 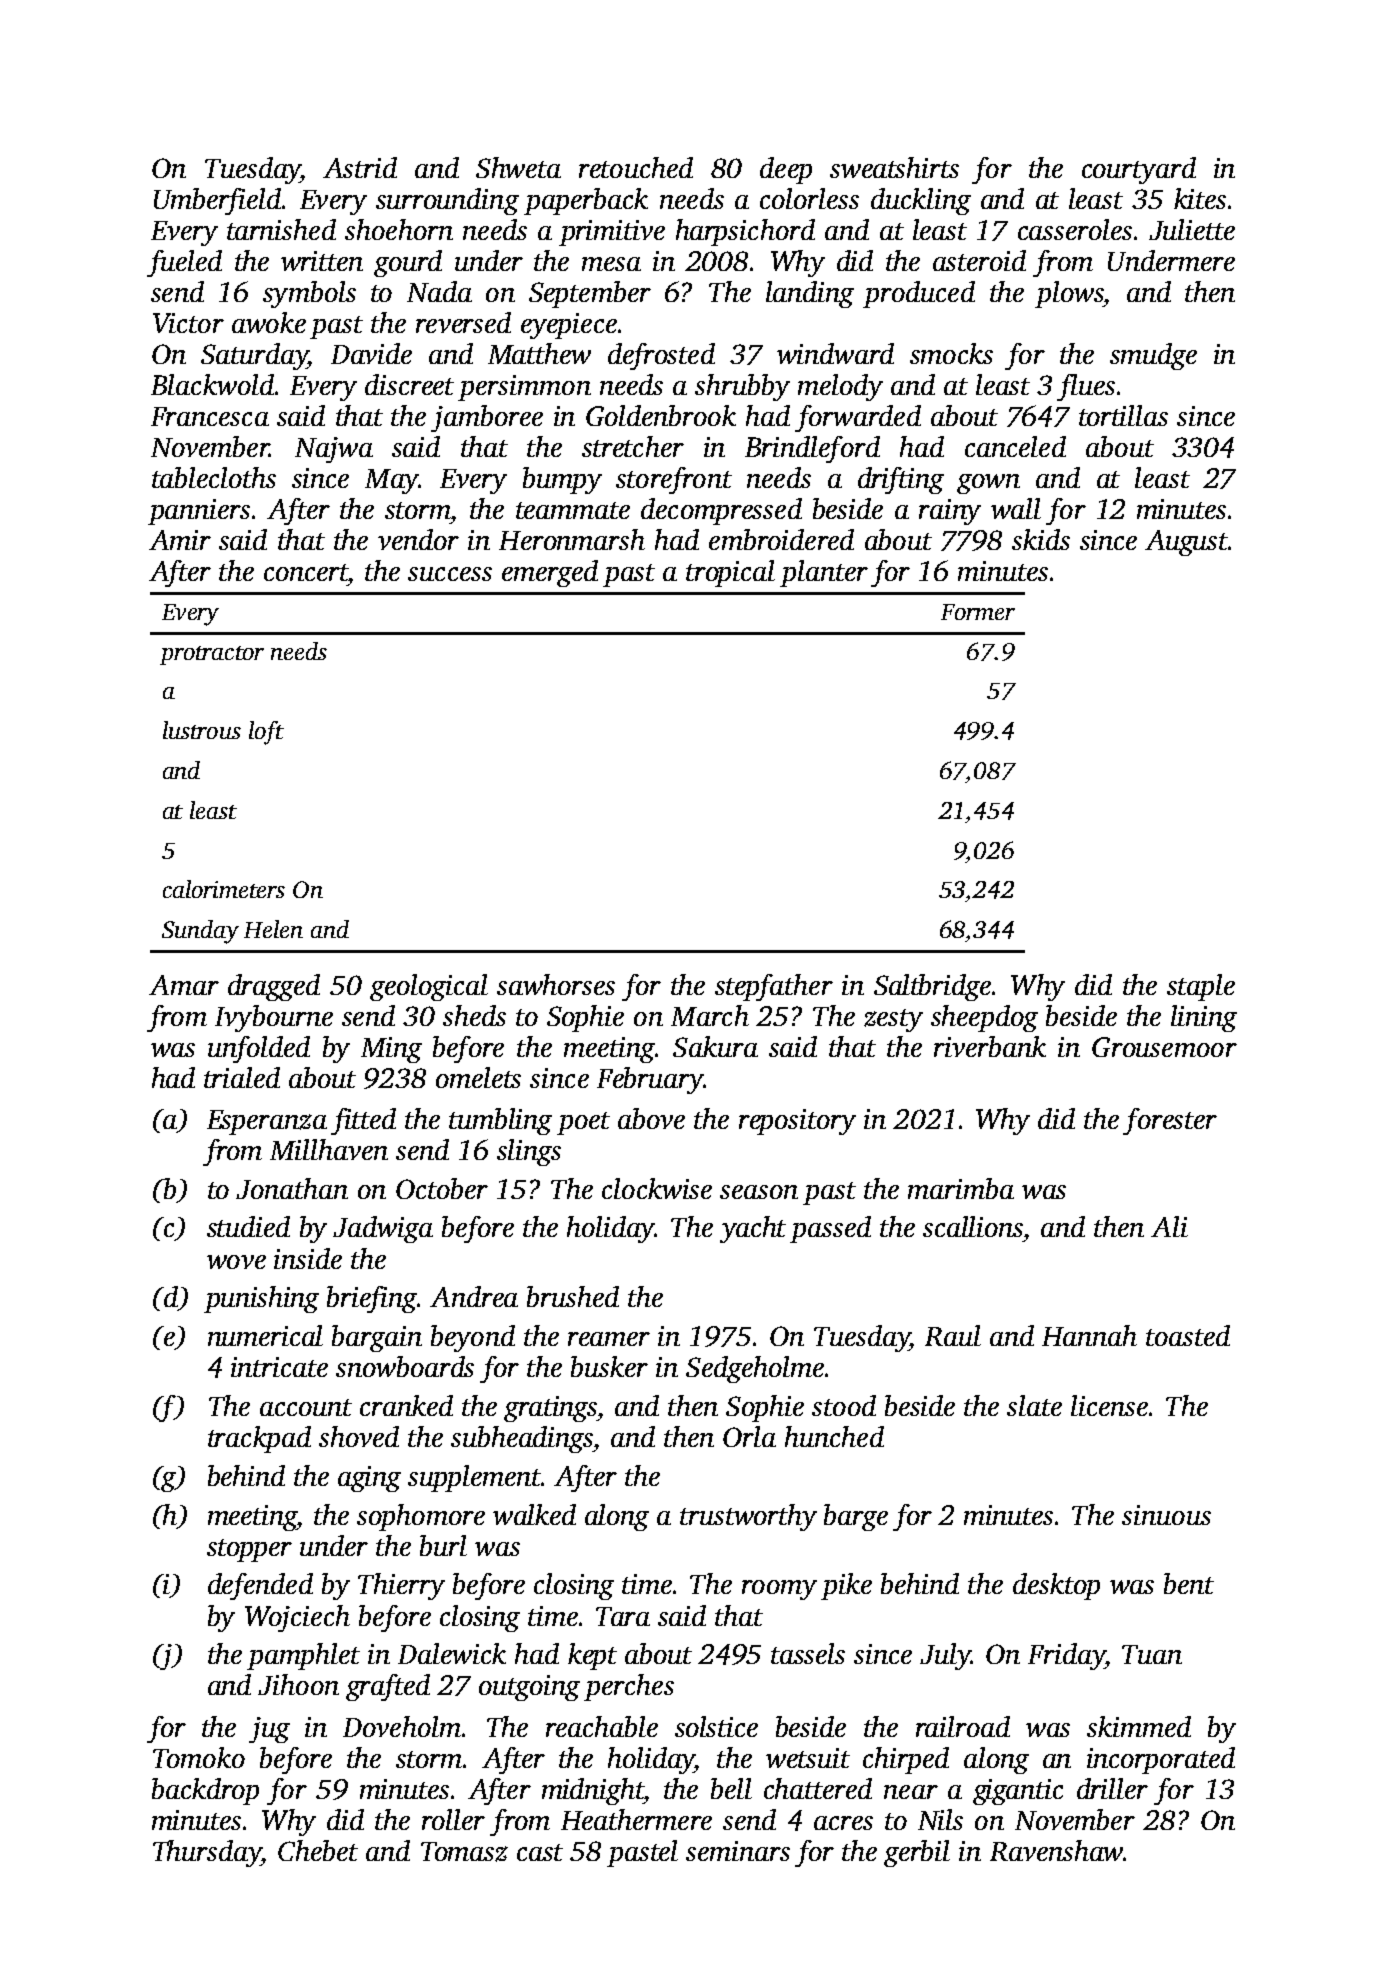 What do you see at coordinates (266, 733) in the page?
I see `loft` at bounding box center [266, 733].
